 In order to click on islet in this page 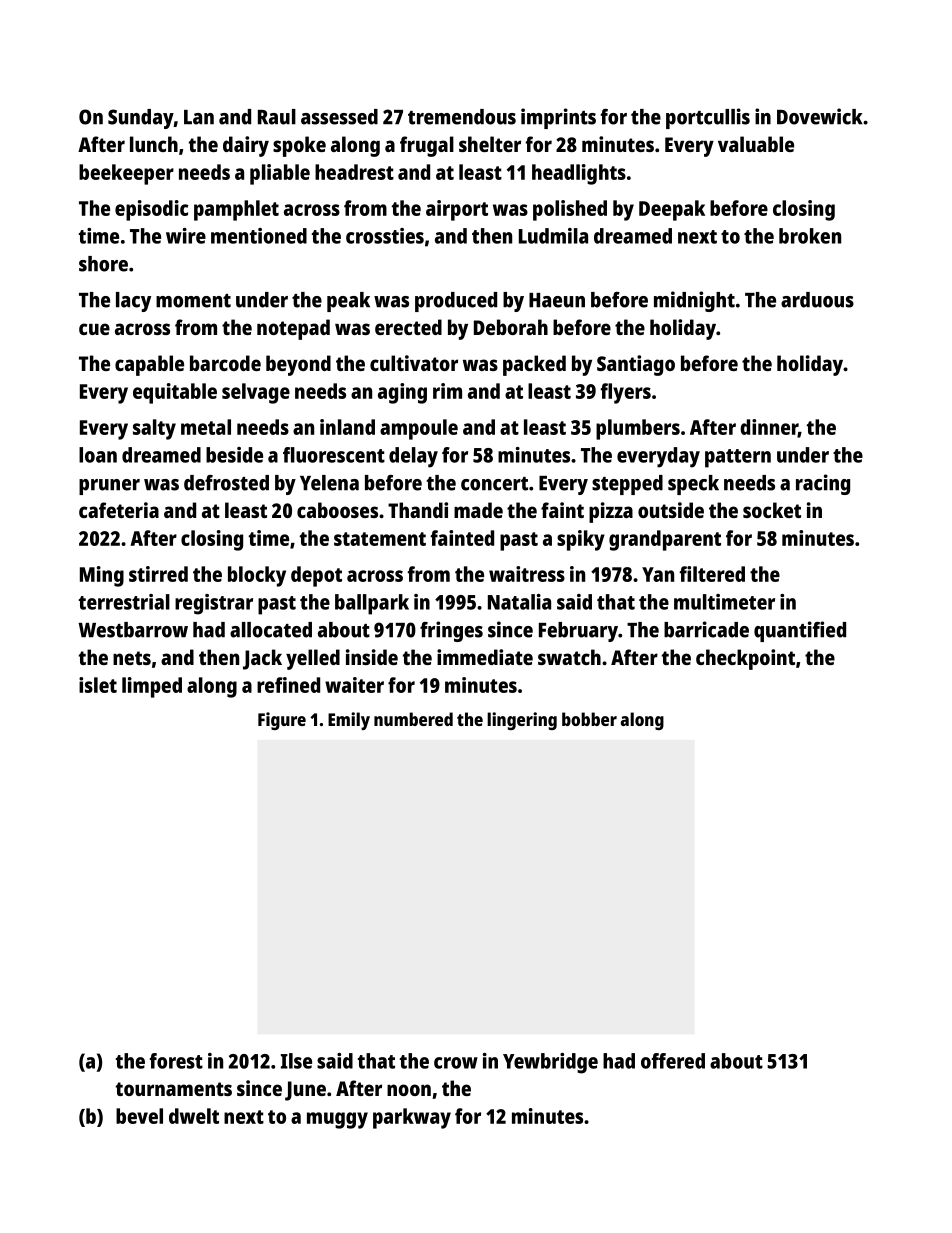, I will do `click(98, 685)`.
